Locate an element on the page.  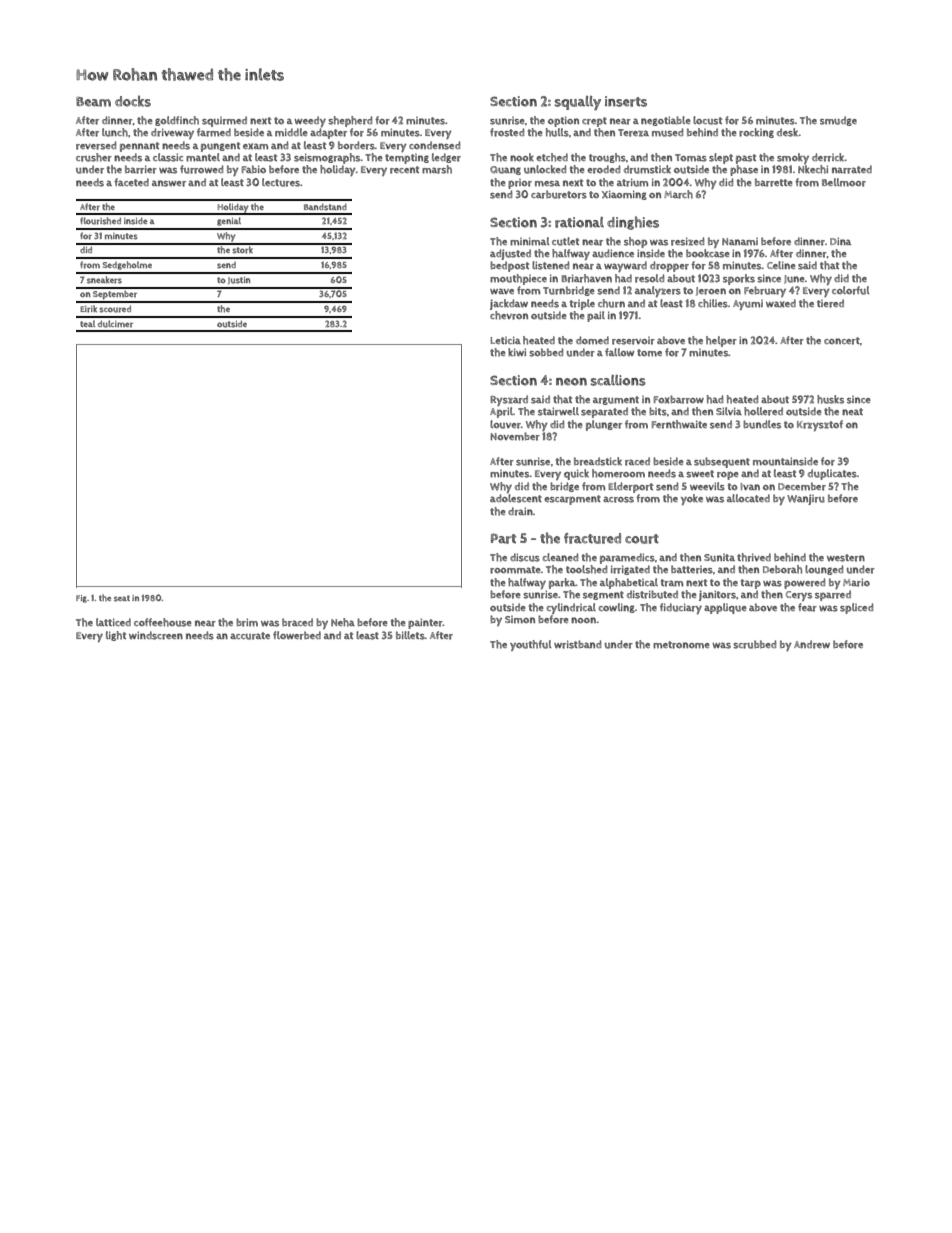
November is located at coordinates (515, 436).
